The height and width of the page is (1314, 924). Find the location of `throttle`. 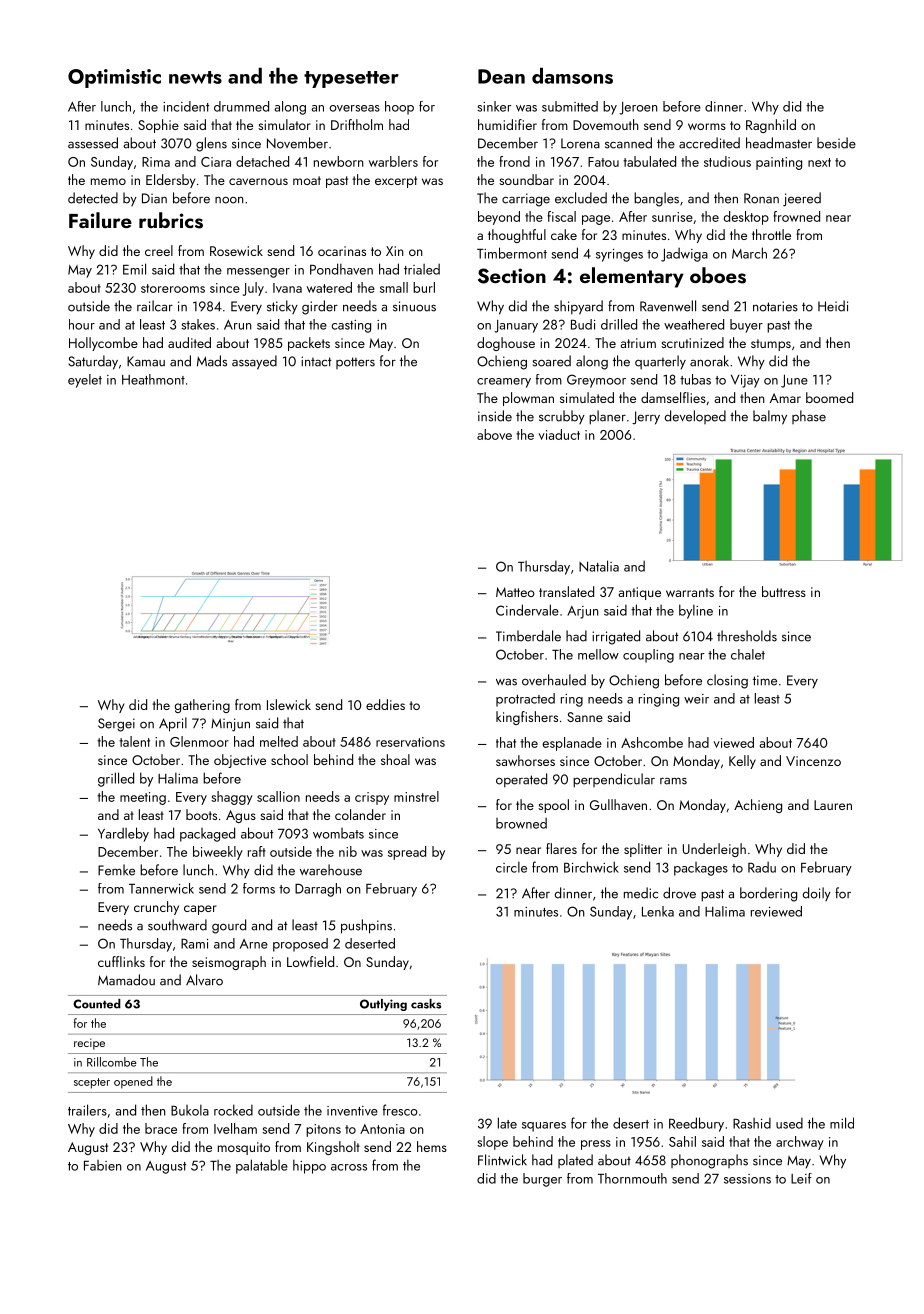

throttle is located at coordinates (771, 234).
